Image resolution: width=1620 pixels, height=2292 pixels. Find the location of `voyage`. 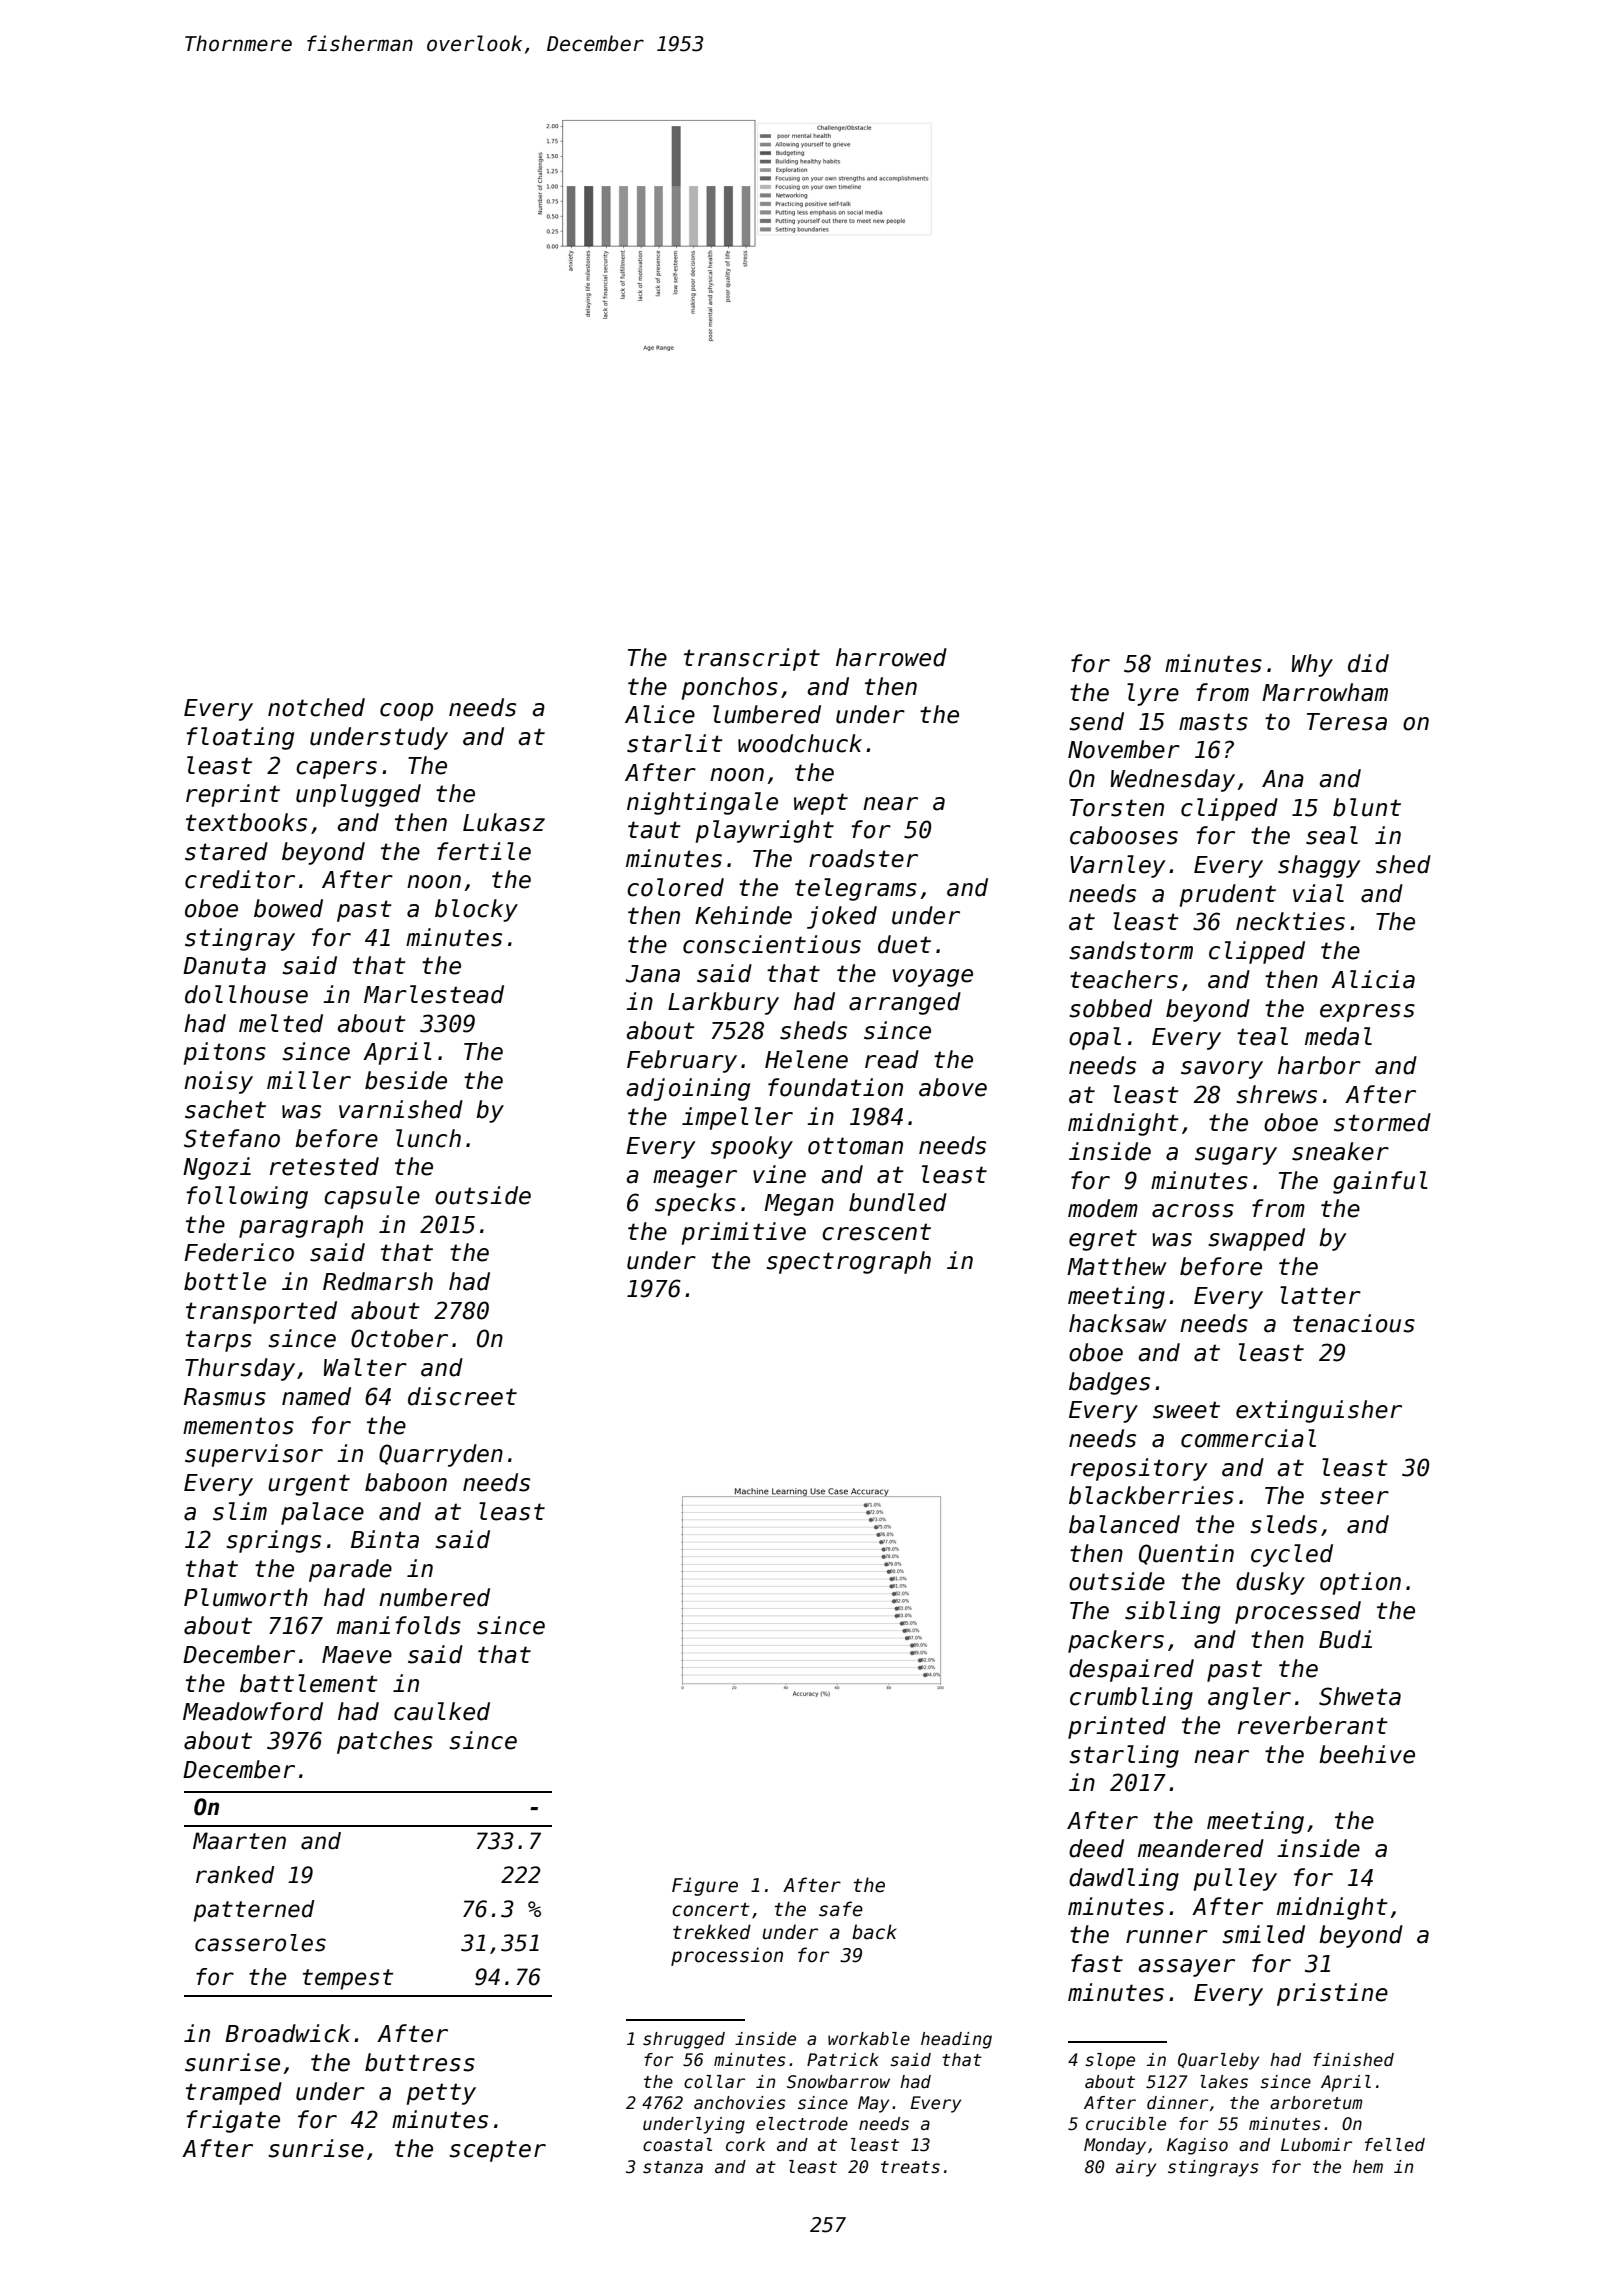

voyage is located at coordinates (933, 978).
